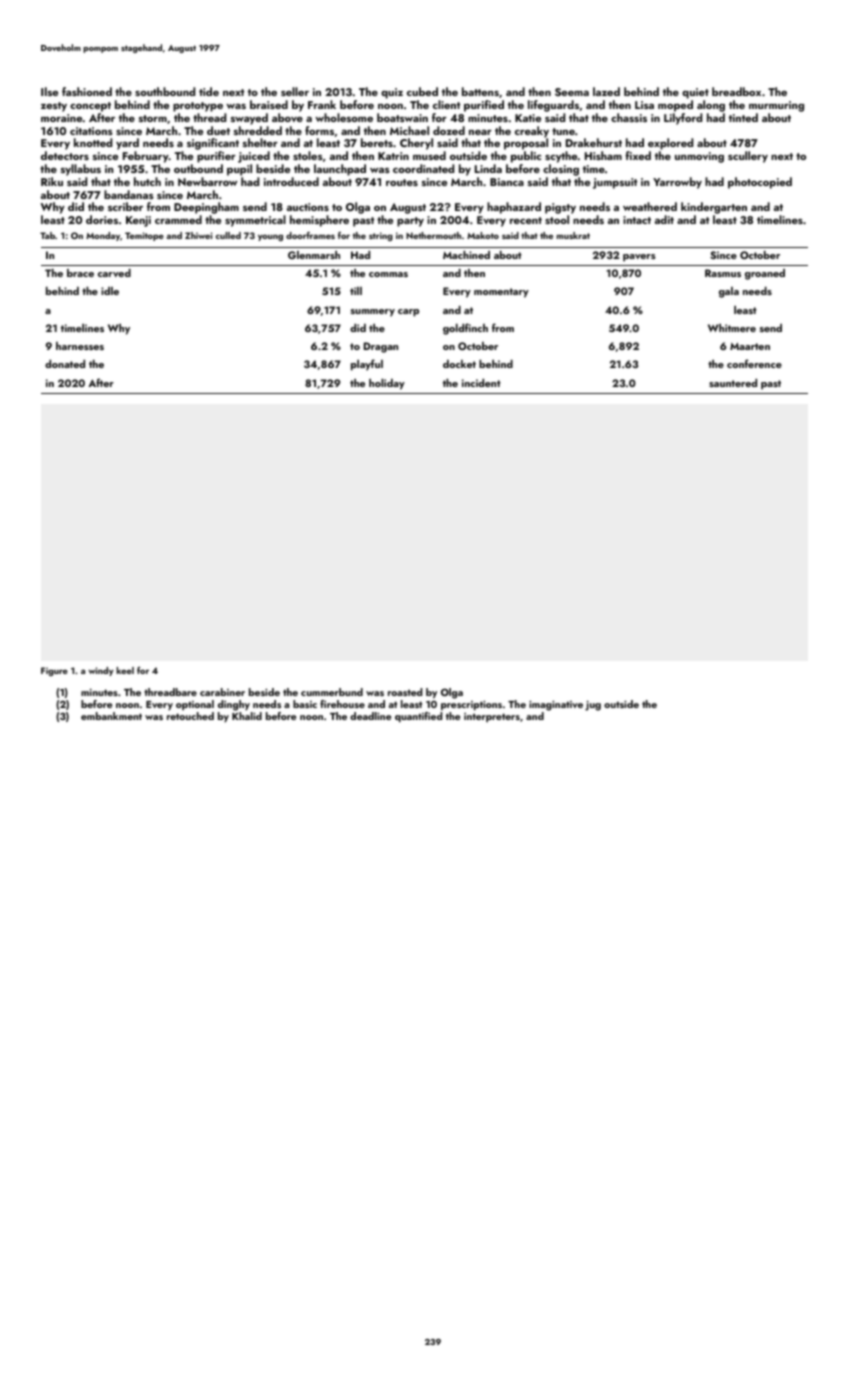 The image size is (849, 1400). Describe the element at coordinates (387, 384) in the document. I see `holiday` at that location.
